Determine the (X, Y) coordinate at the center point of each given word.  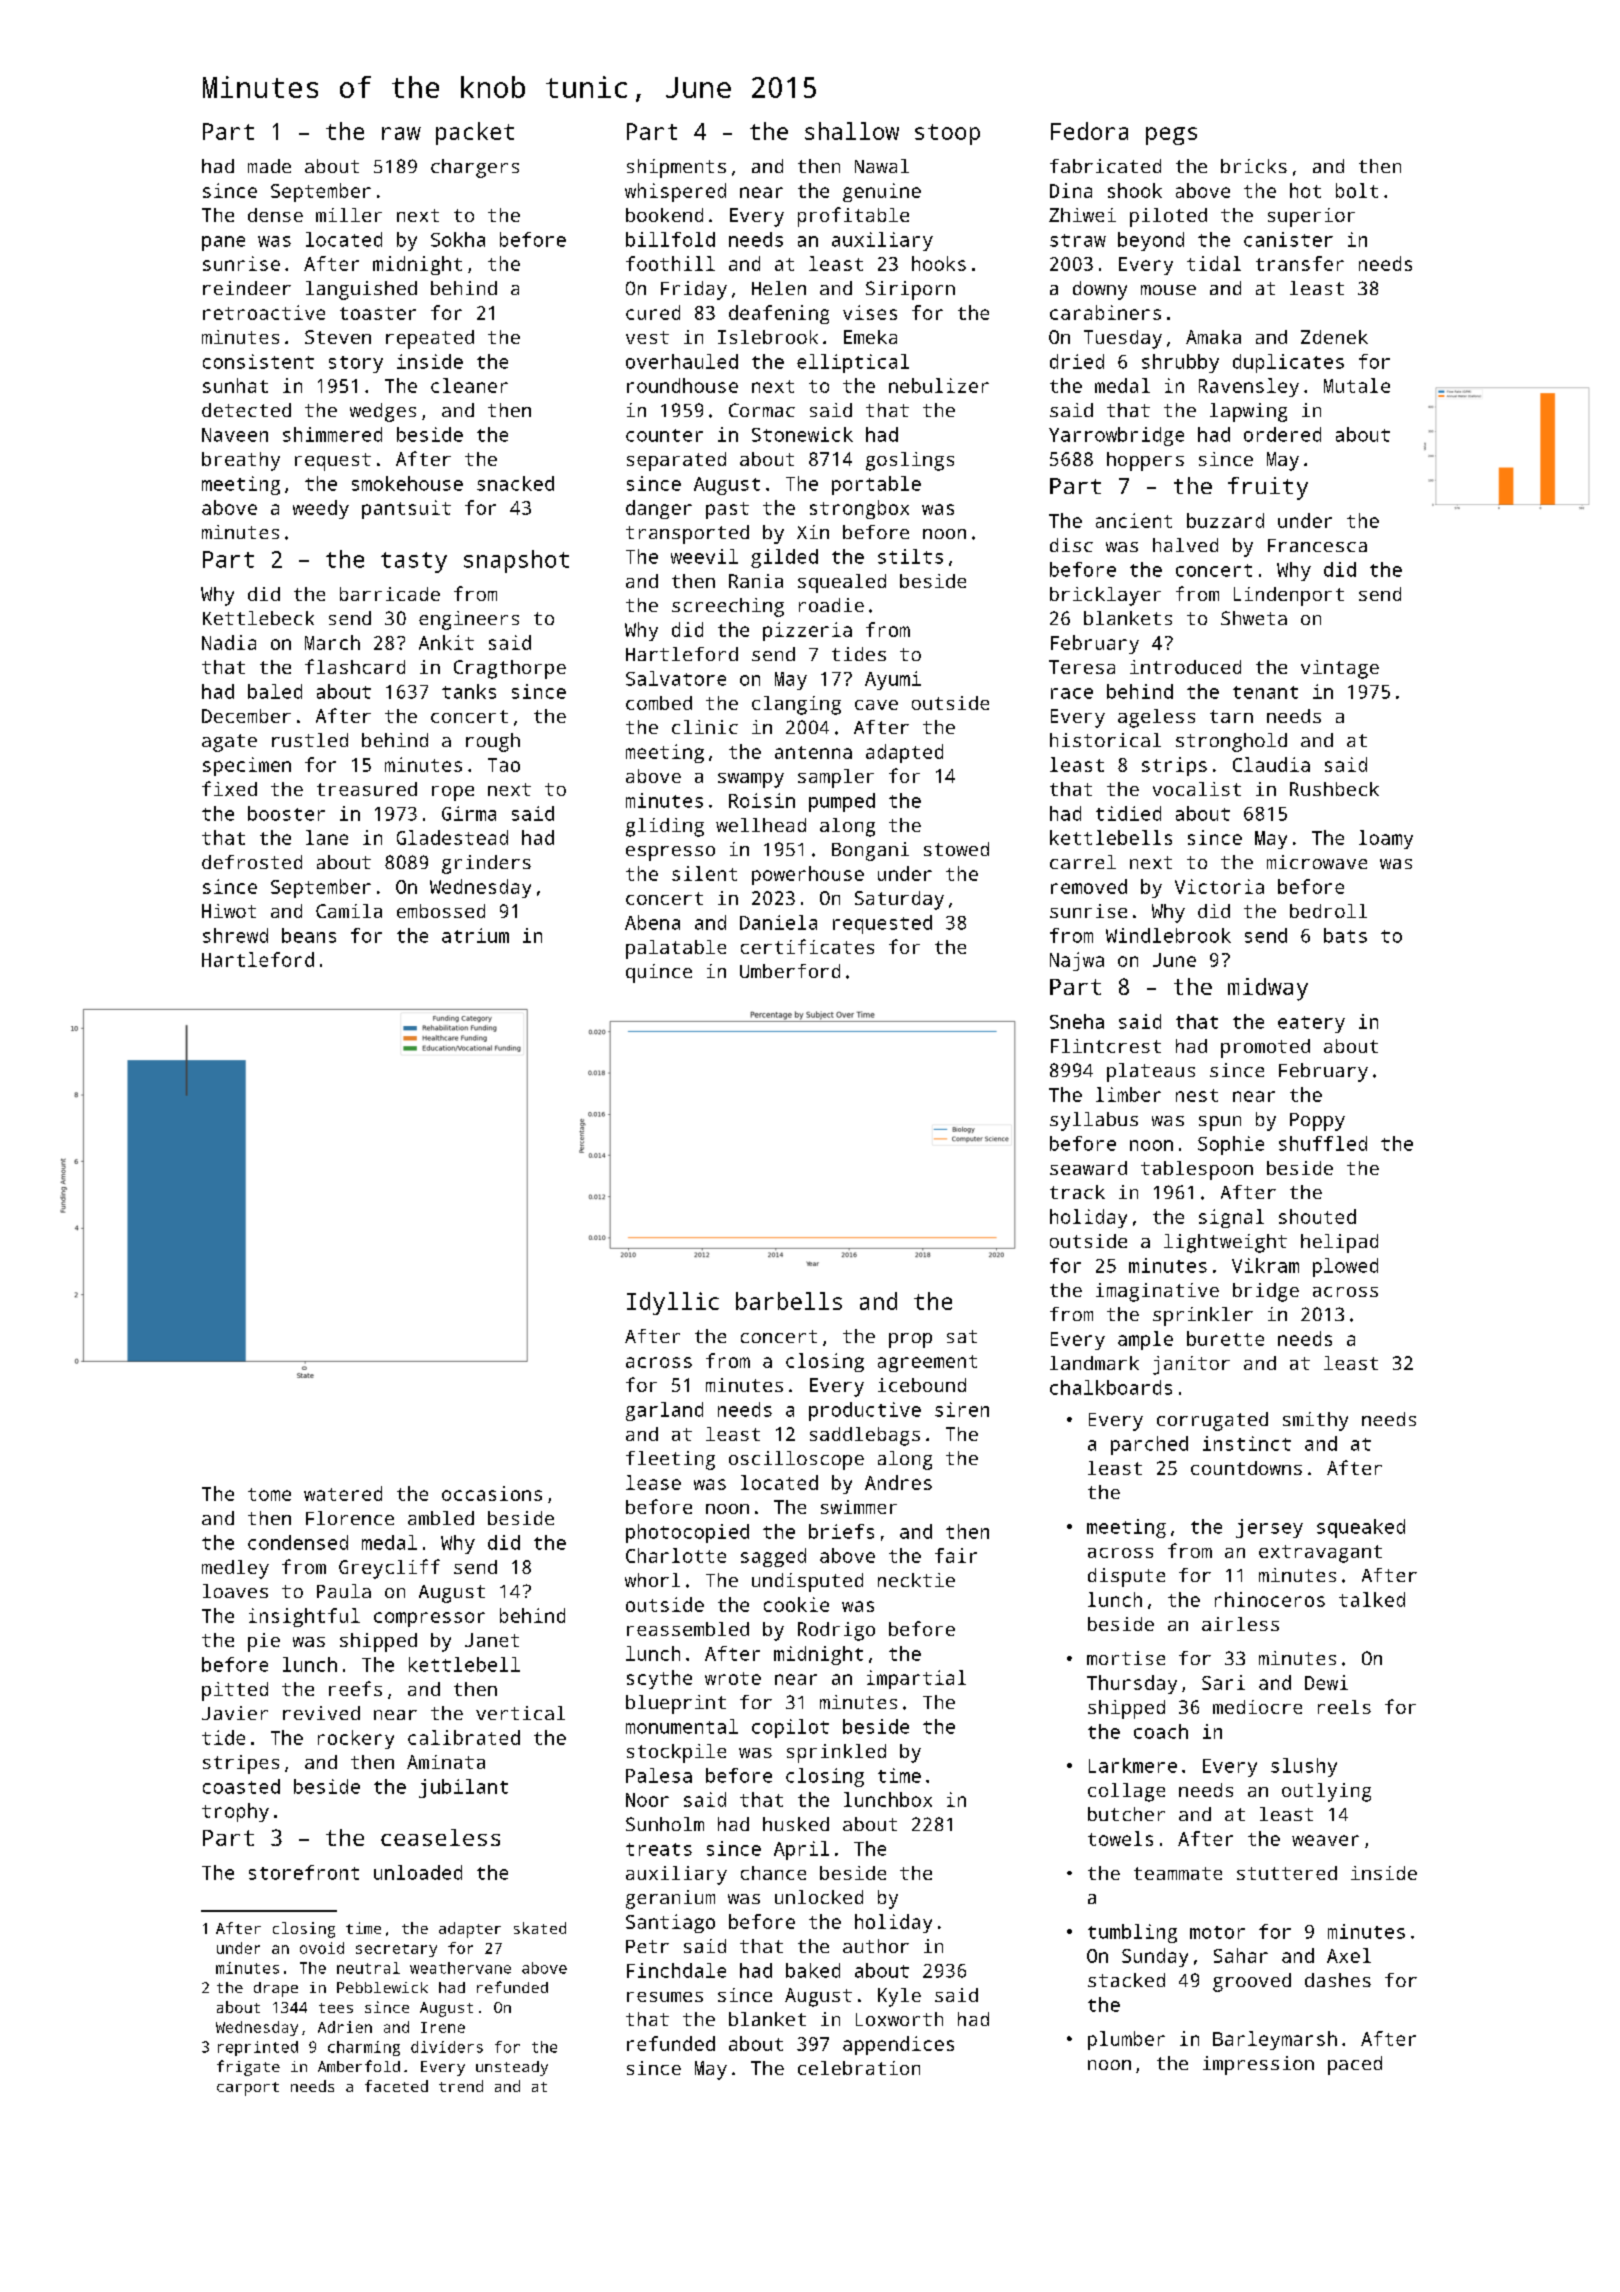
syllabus (1094, 1121)
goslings (910, 461)
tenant (1265, 692)
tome (269, 1494)
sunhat (235, 385)
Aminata (446, 1762)
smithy (1315, 1421)
